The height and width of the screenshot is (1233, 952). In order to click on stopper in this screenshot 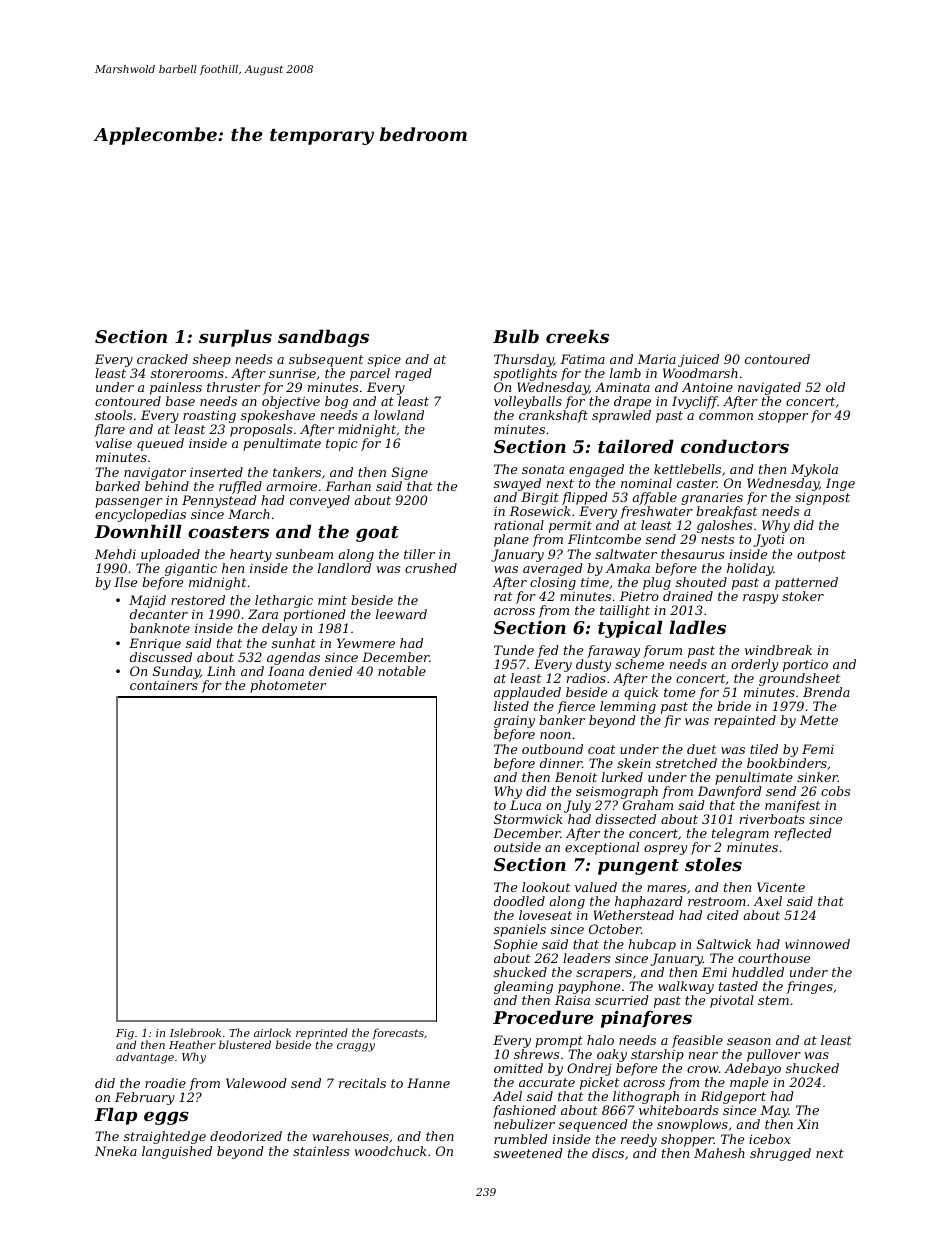, I will do `click(783, 417)`.
